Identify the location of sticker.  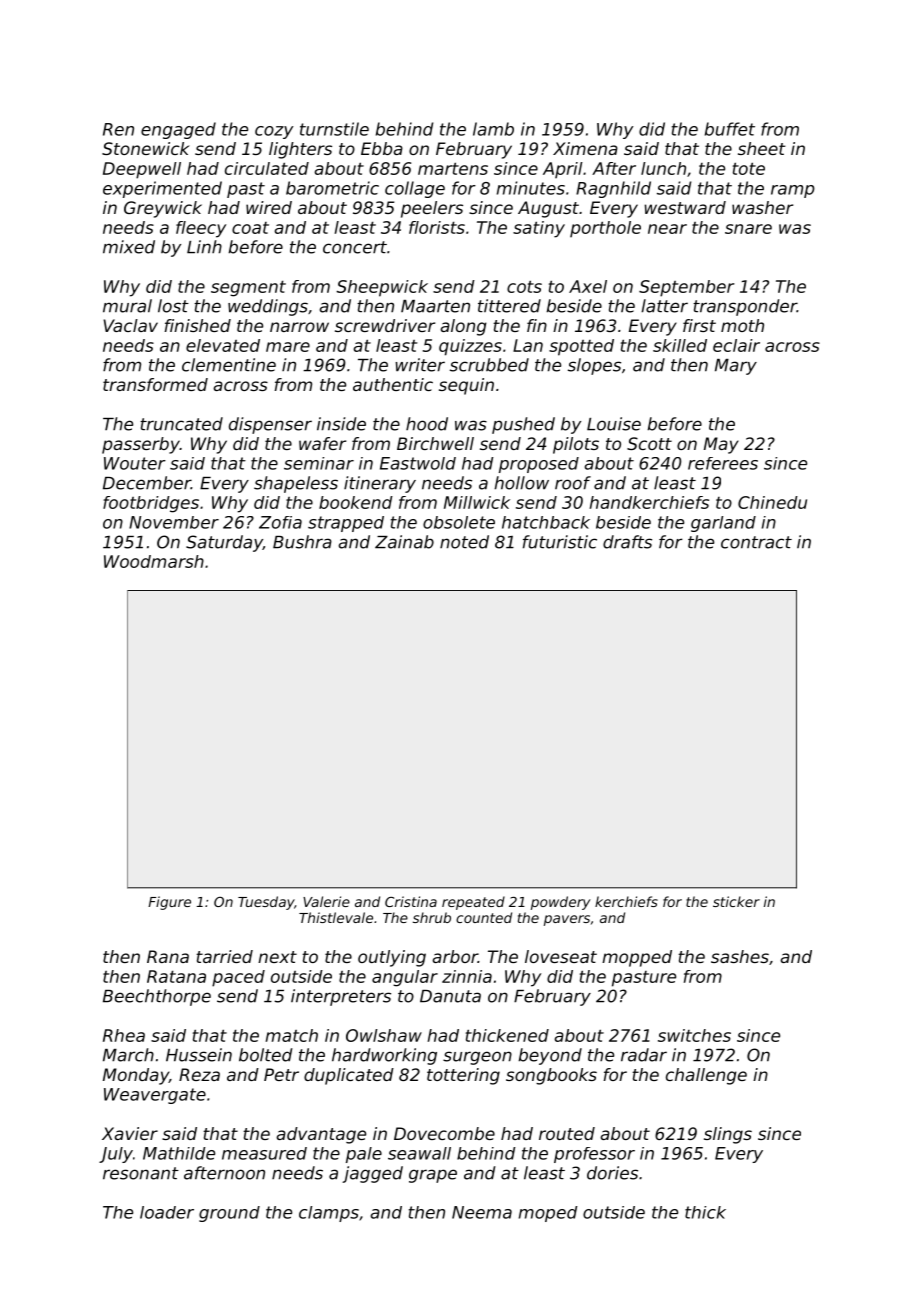
(736, 901).
